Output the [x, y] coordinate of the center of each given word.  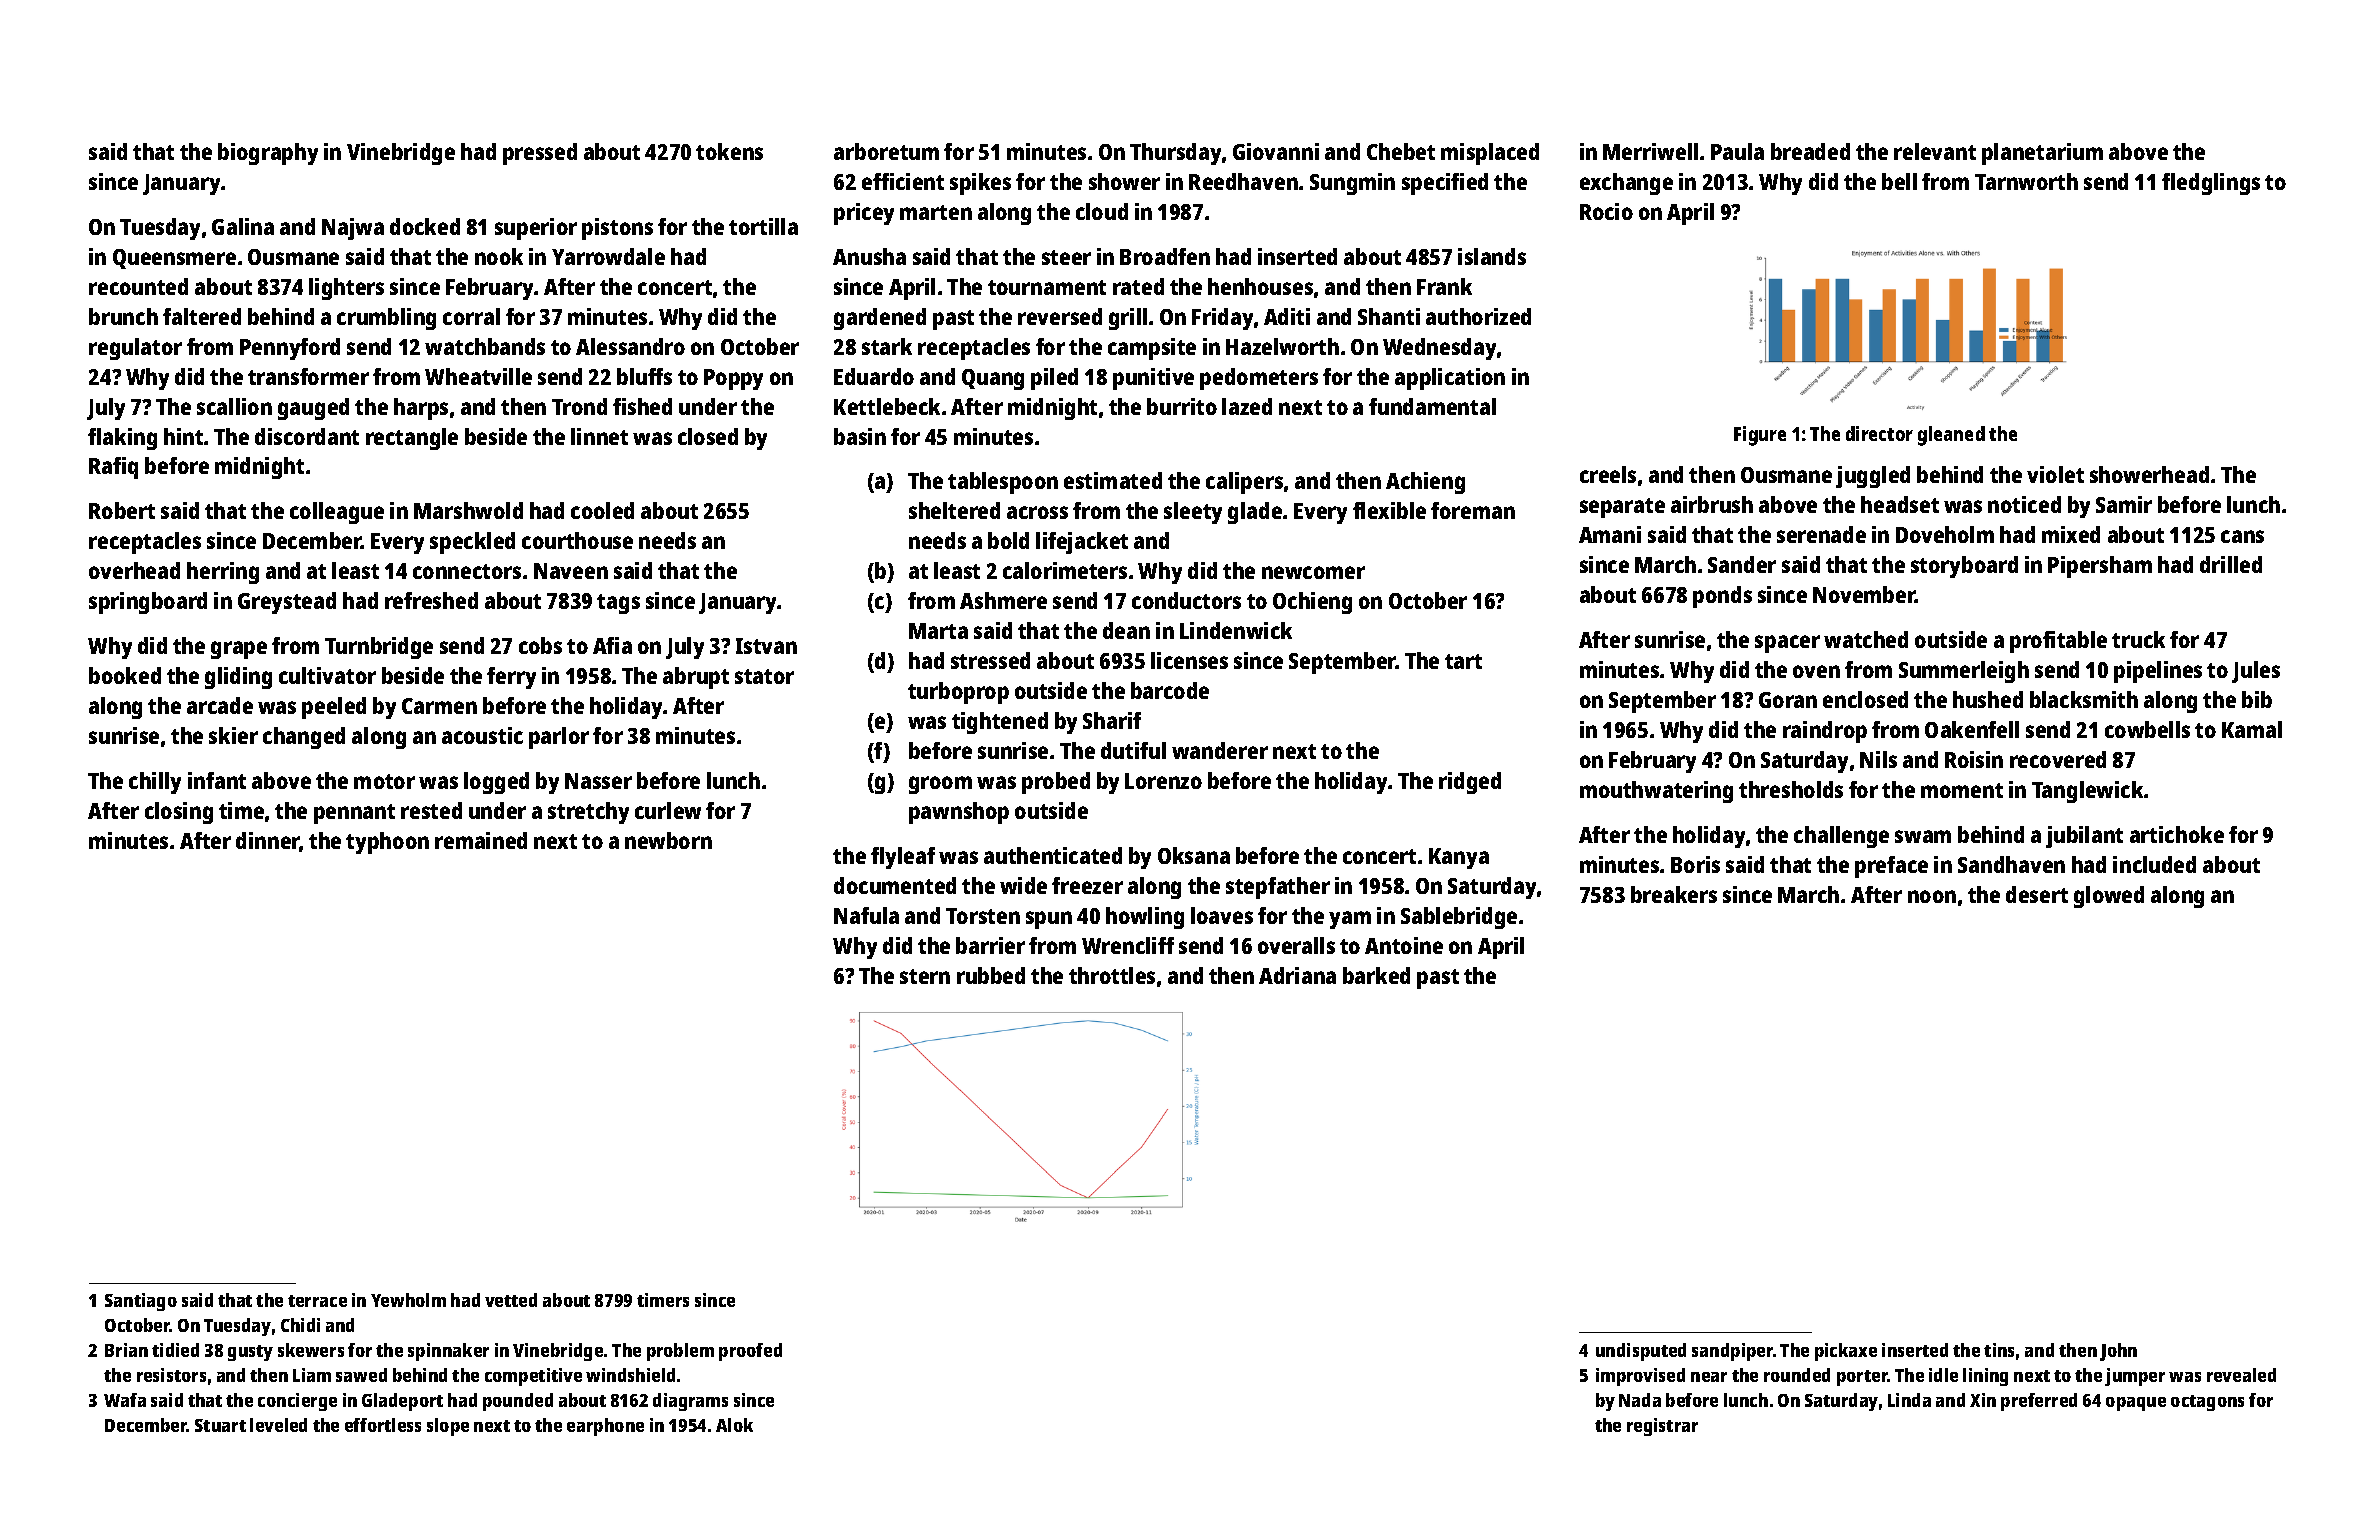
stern [925, 976]
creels [1608, 474]
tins [1999, 1350]
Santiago [141, 1302]
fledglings [2211, 184]
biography [268, 154]
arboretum [886, 151]
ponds [1722, 597]
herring [223, 573]
